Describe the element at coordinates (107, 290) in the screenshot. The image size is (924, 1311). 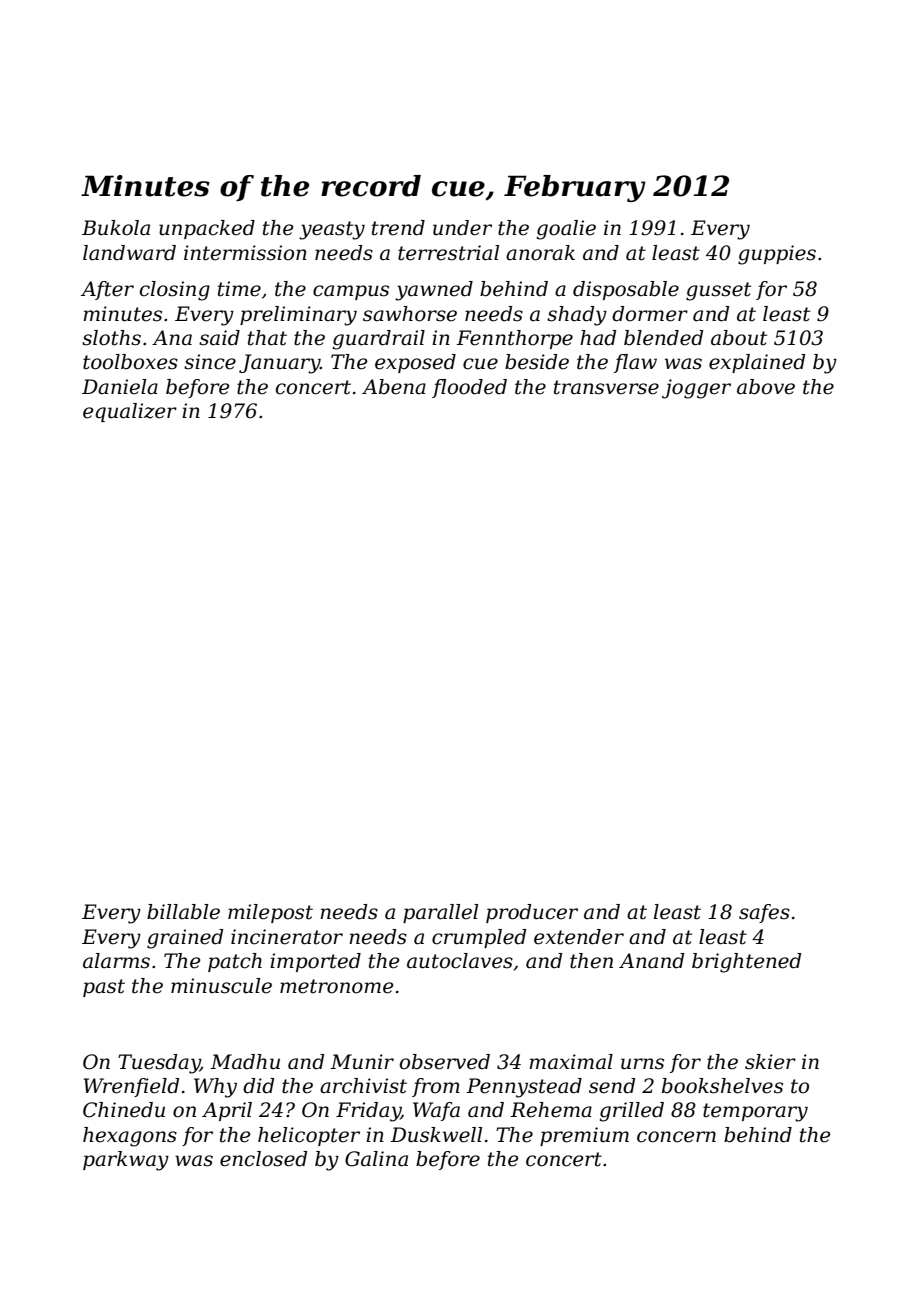
I see `After` at that location.
